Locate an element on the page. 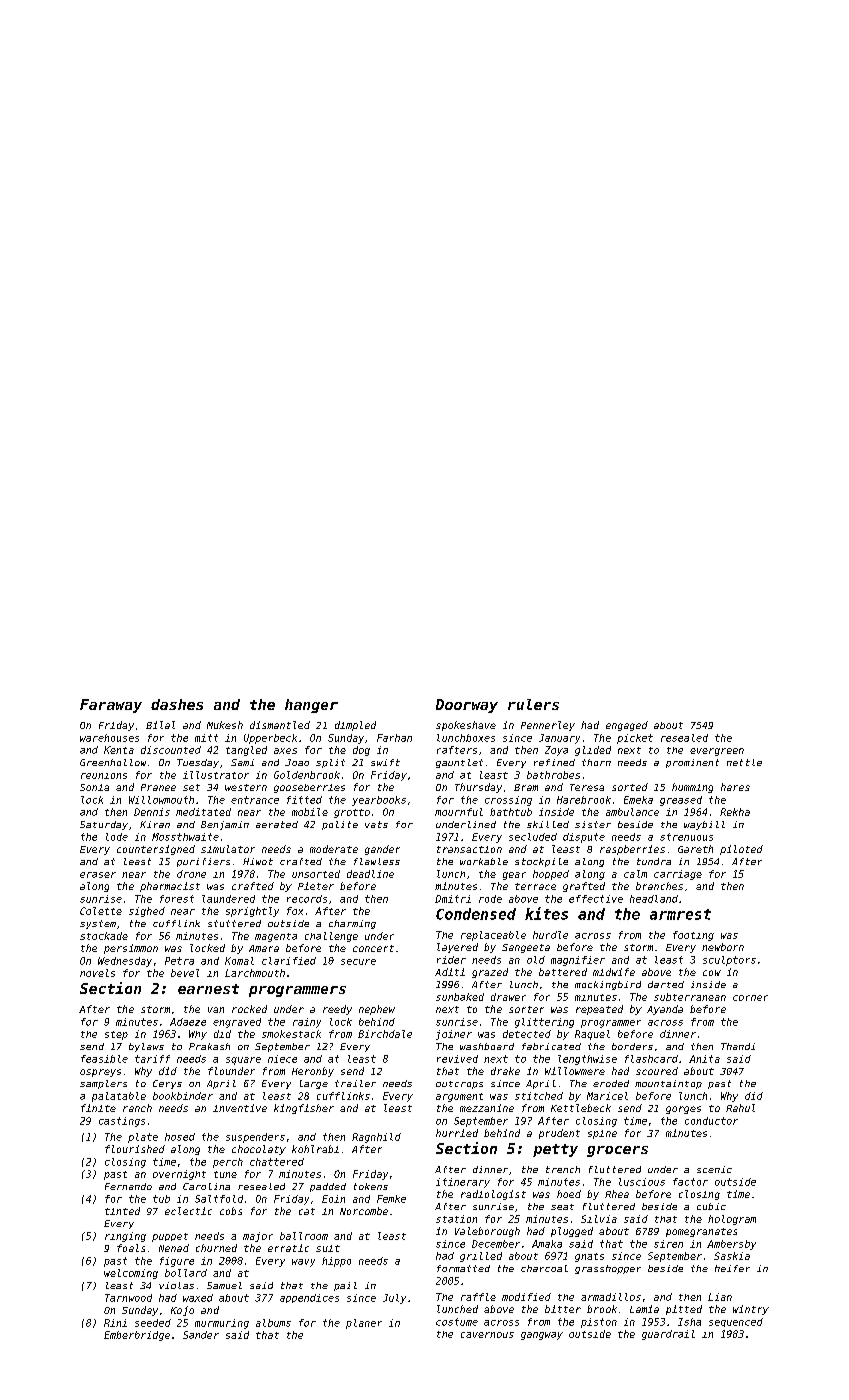 The width and height of the image is (849, 1400). mountaintop is located at coordinates (668, 1084).
